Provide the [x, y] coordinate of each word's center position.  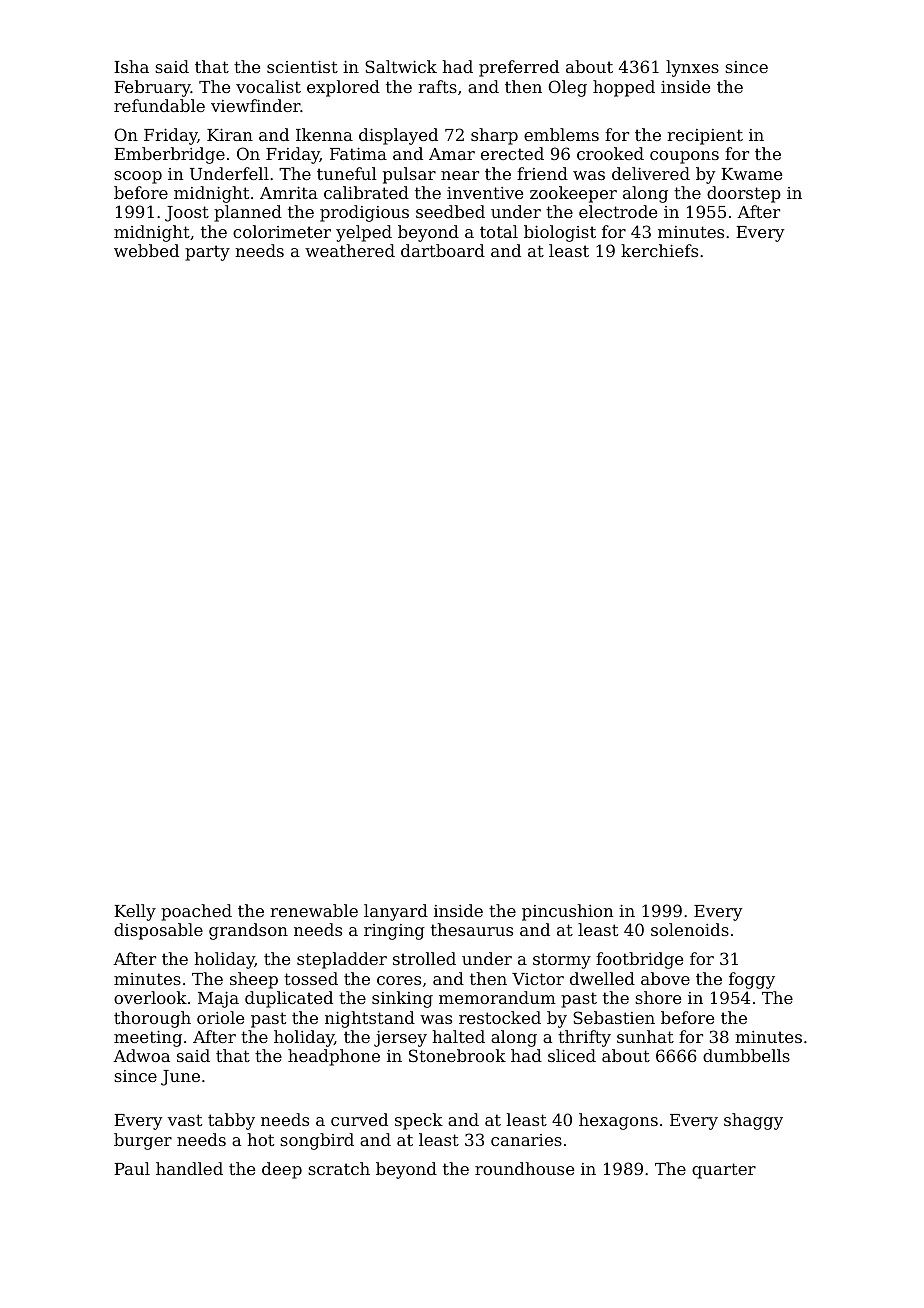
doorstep [744, 194]
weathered [350, 250]
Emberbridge [169, 155]
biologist [560, 233]
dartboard [443, 250]
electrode [618, 211]
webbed [146, 250]
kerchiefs [659, 250]
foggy [752, 980]
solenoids [690, 929]
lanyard [396, 912]
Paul [132, 1168]
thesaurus [472, 929]
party [207, 253]
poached [196, 912]
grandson [248, 931]
